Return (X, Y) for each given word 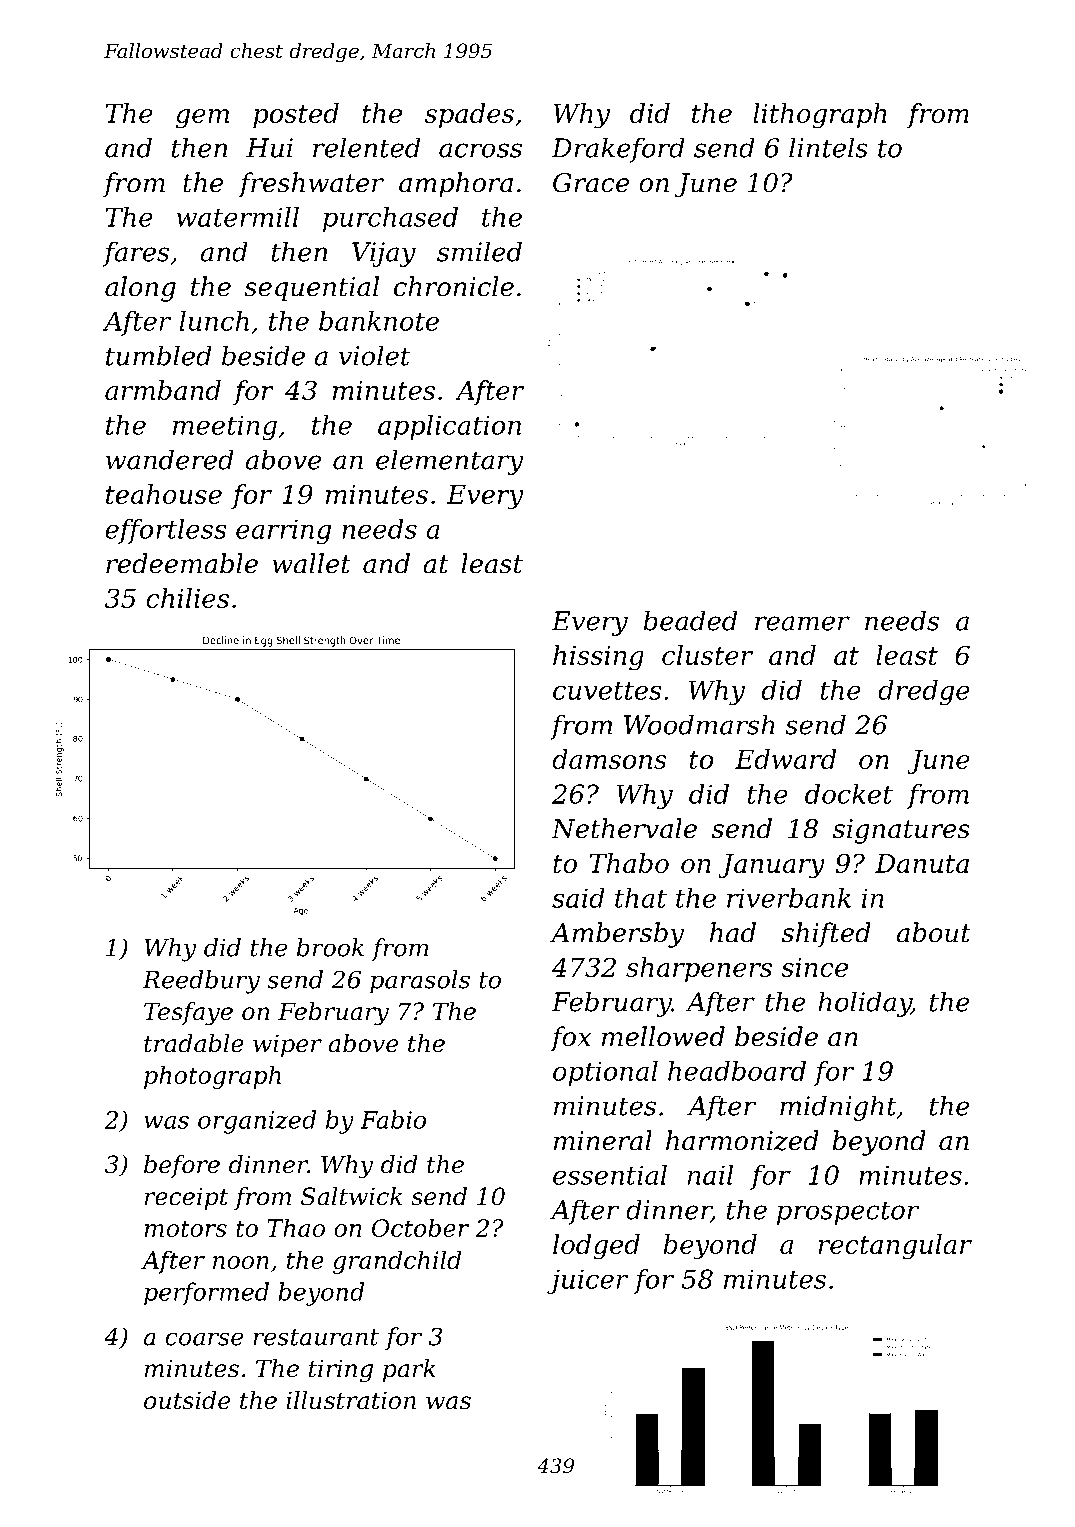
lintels (828, 147)
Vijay (384, 254)
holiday (864, 1004)
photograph (212, 1077)
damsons (609, 759)
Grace (591, 183)
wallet (311, 563)
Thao (296, 1227)
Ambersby (617, 935)
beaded (690, 620)
